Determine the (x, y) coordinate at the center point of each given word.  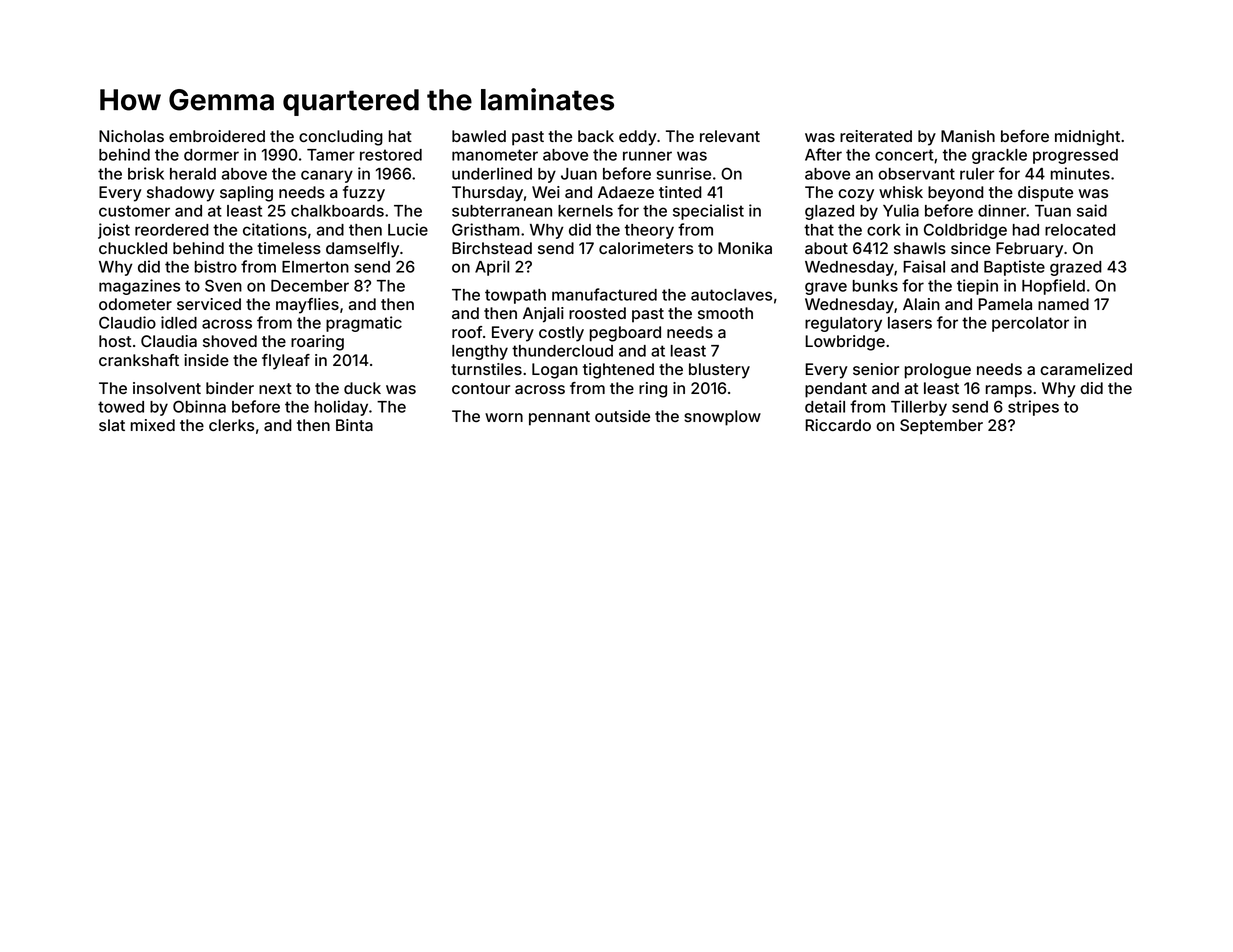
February (1029, 250)
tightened (618, 371)
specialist (708, 212)
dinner (1002, 210)
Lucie (408, 229)
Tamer (331, 155)
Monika (745, 248)
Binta (354, 425)
